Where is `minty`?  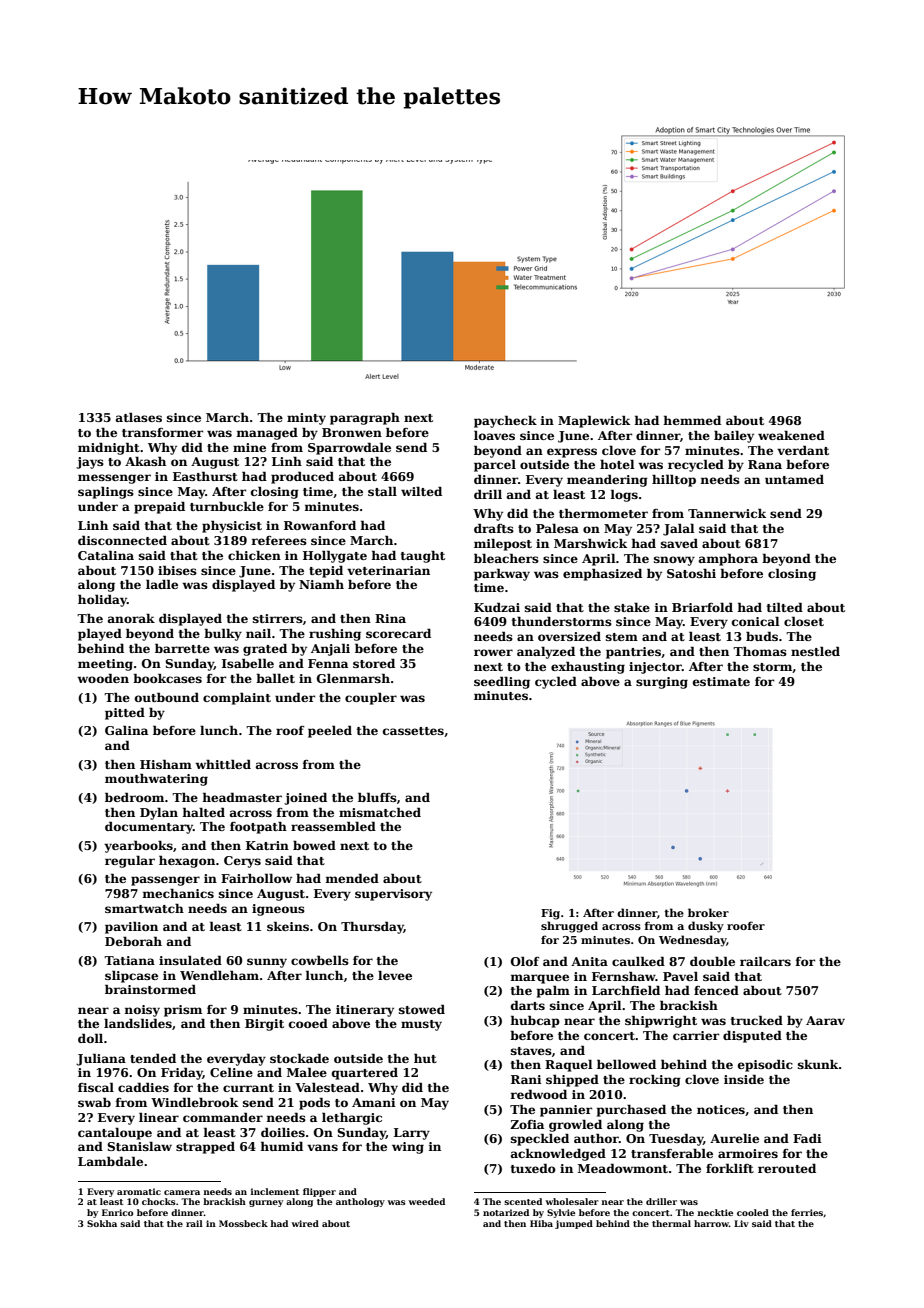 minty is located at coordinates (306, 419).
